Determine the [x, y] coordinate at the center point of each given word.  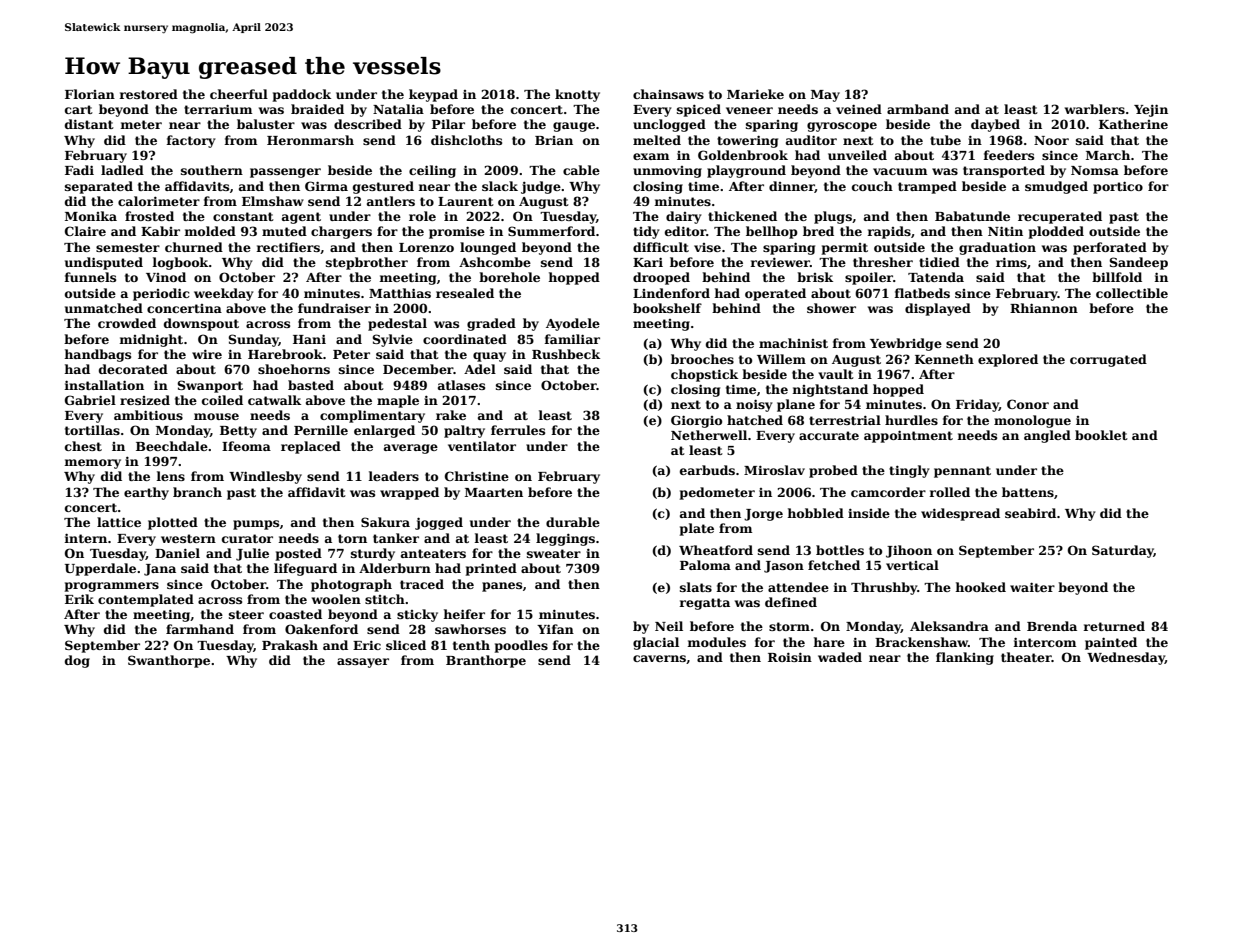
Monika [91, 216]
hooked [980, 587]
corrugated [1108, 360]
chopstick [704, 375]
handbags [97, 355]
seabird [1030, 513]
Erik [79, 599]
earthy [146, 493]
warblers [1095, 109]
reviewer [780, 262]
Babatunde [972, 216]
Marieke [755, 94]
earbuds [707, 470]
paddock [302, 95]
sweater [554, 553]
